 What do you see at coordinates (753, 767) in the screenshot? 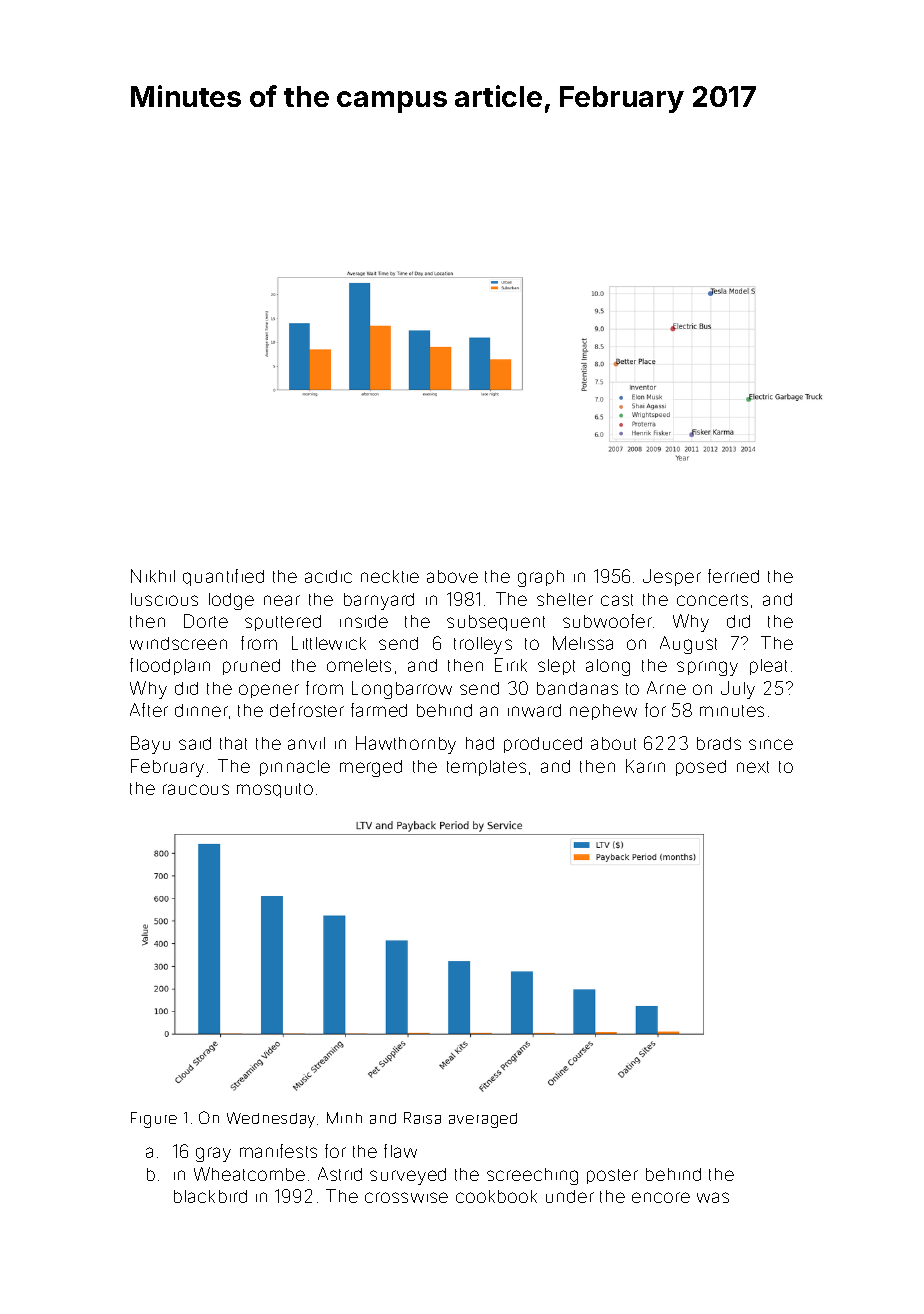
I see `next` at bounding box center [753, 767].
